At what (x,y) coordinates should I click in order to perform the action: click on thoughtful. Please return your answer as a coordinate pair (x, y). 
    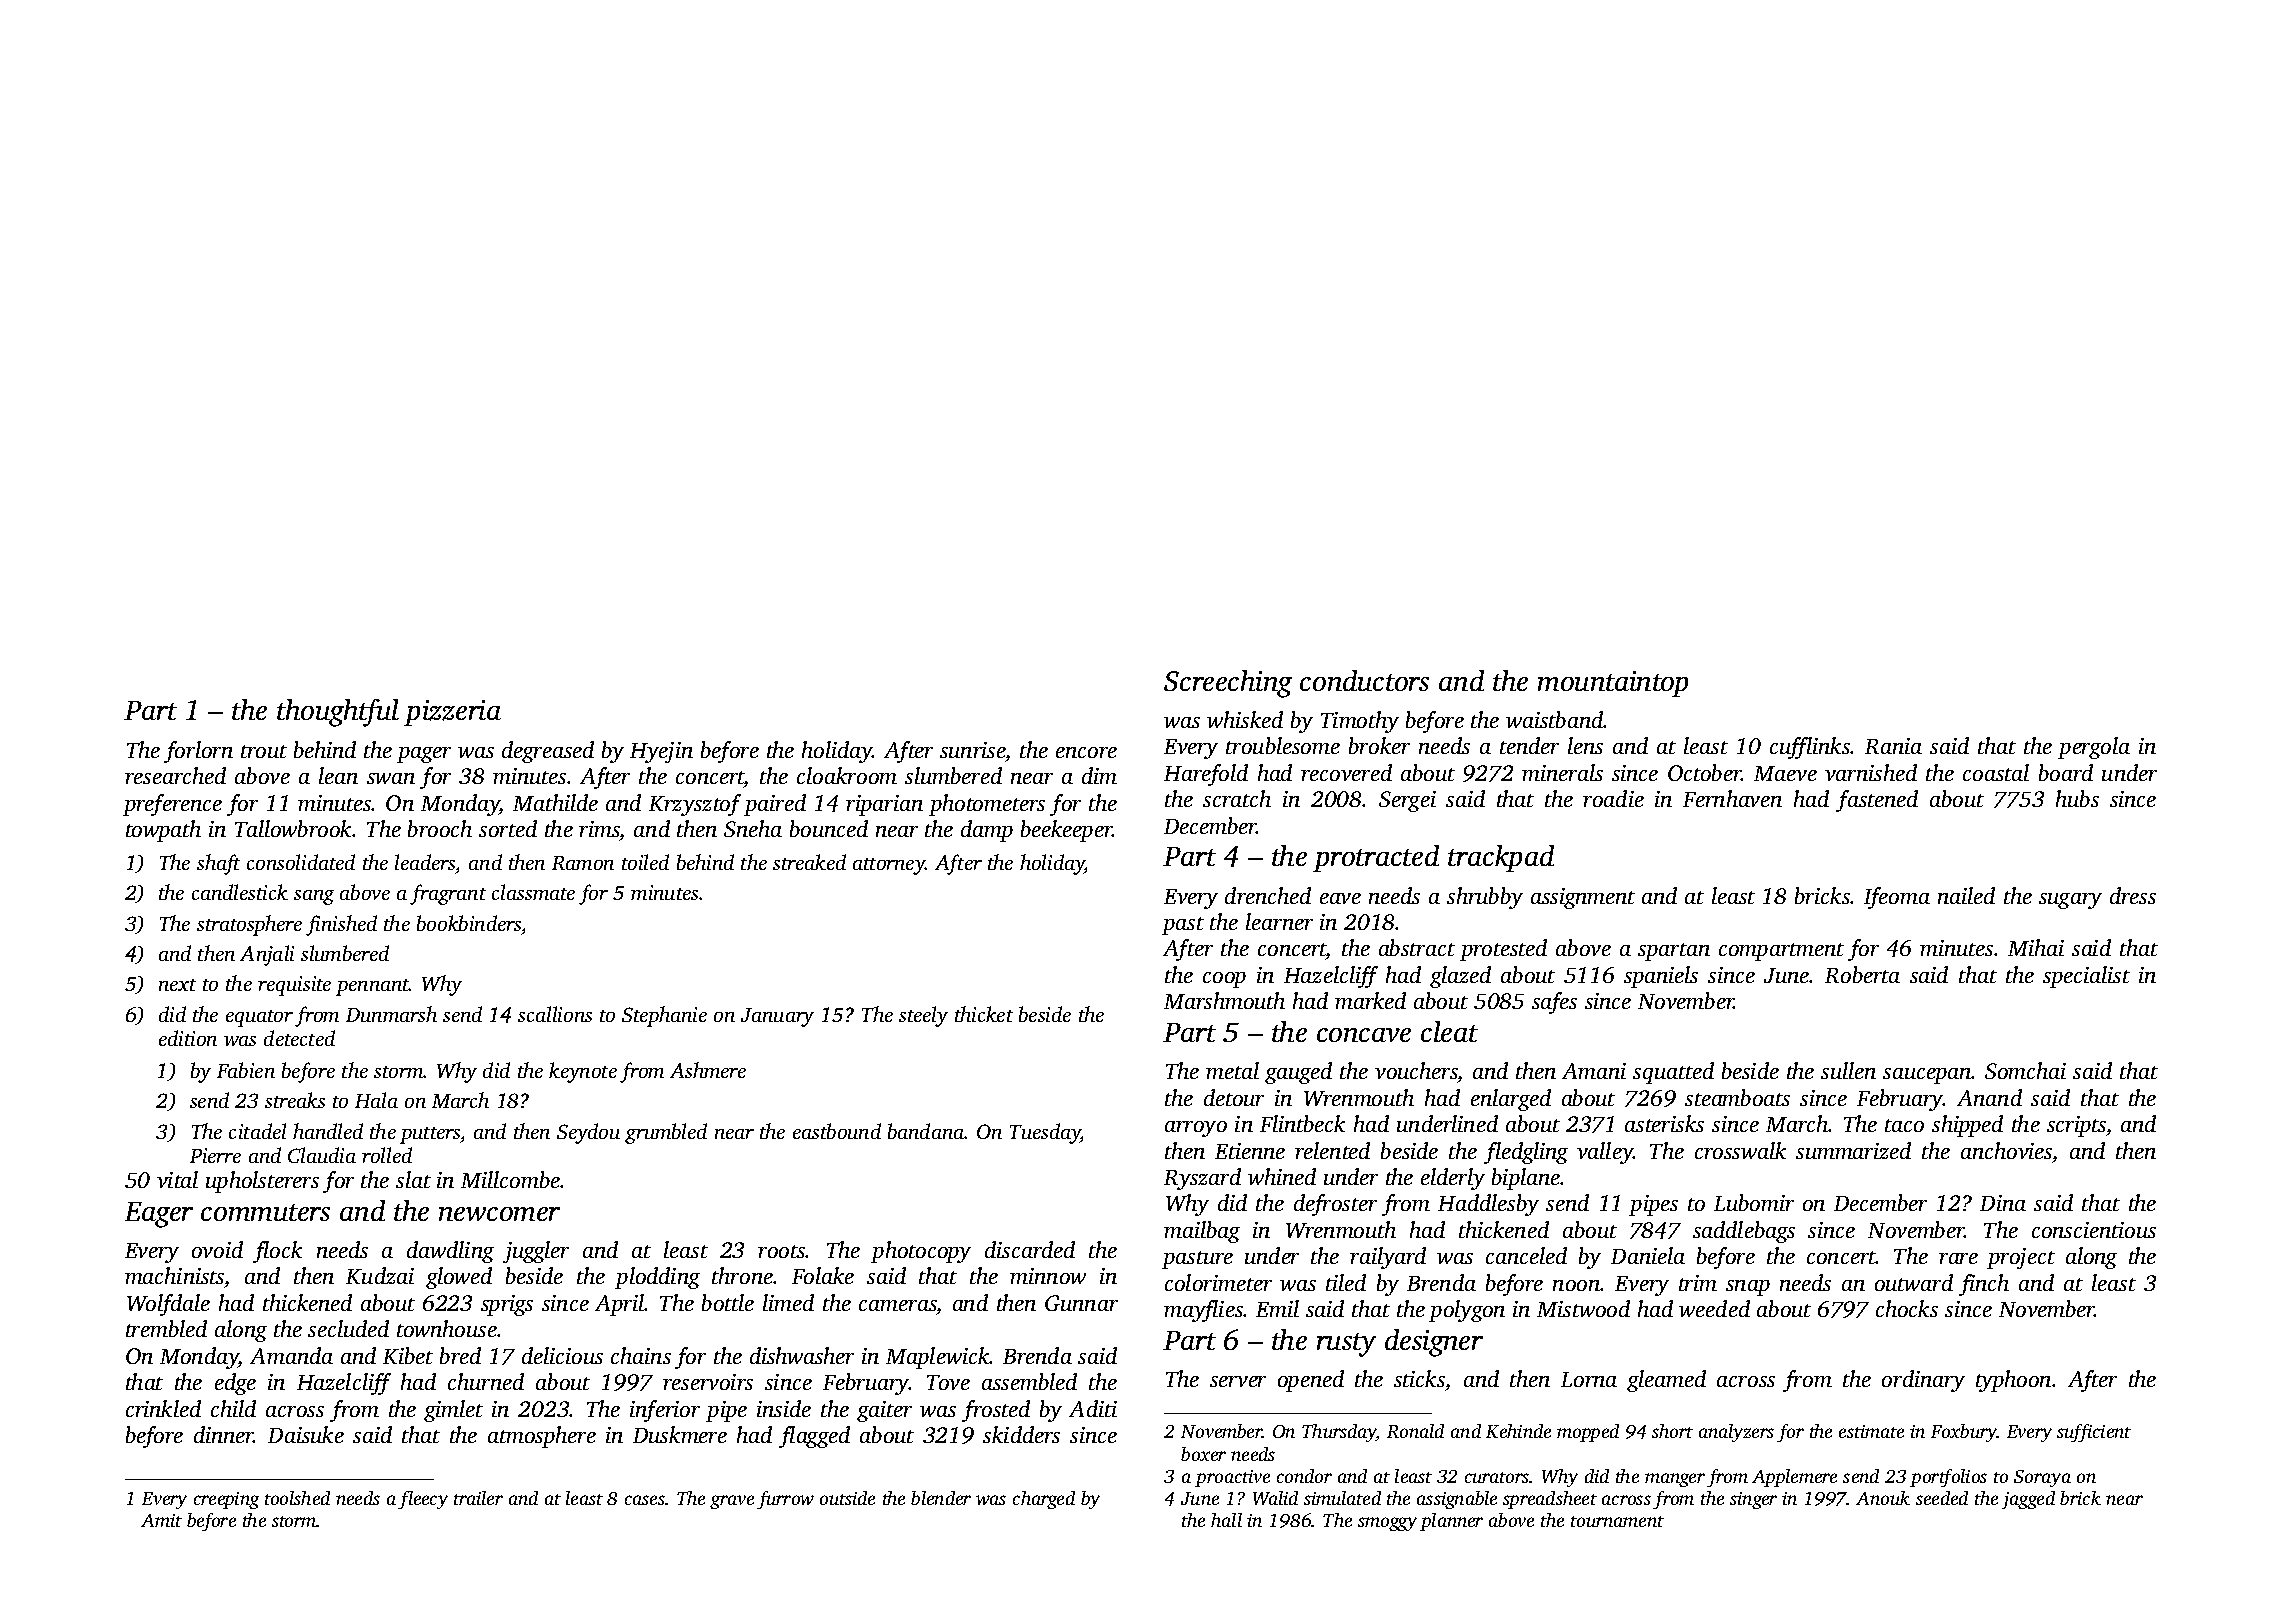
    Looking at the image, I should click on (338, 713).
